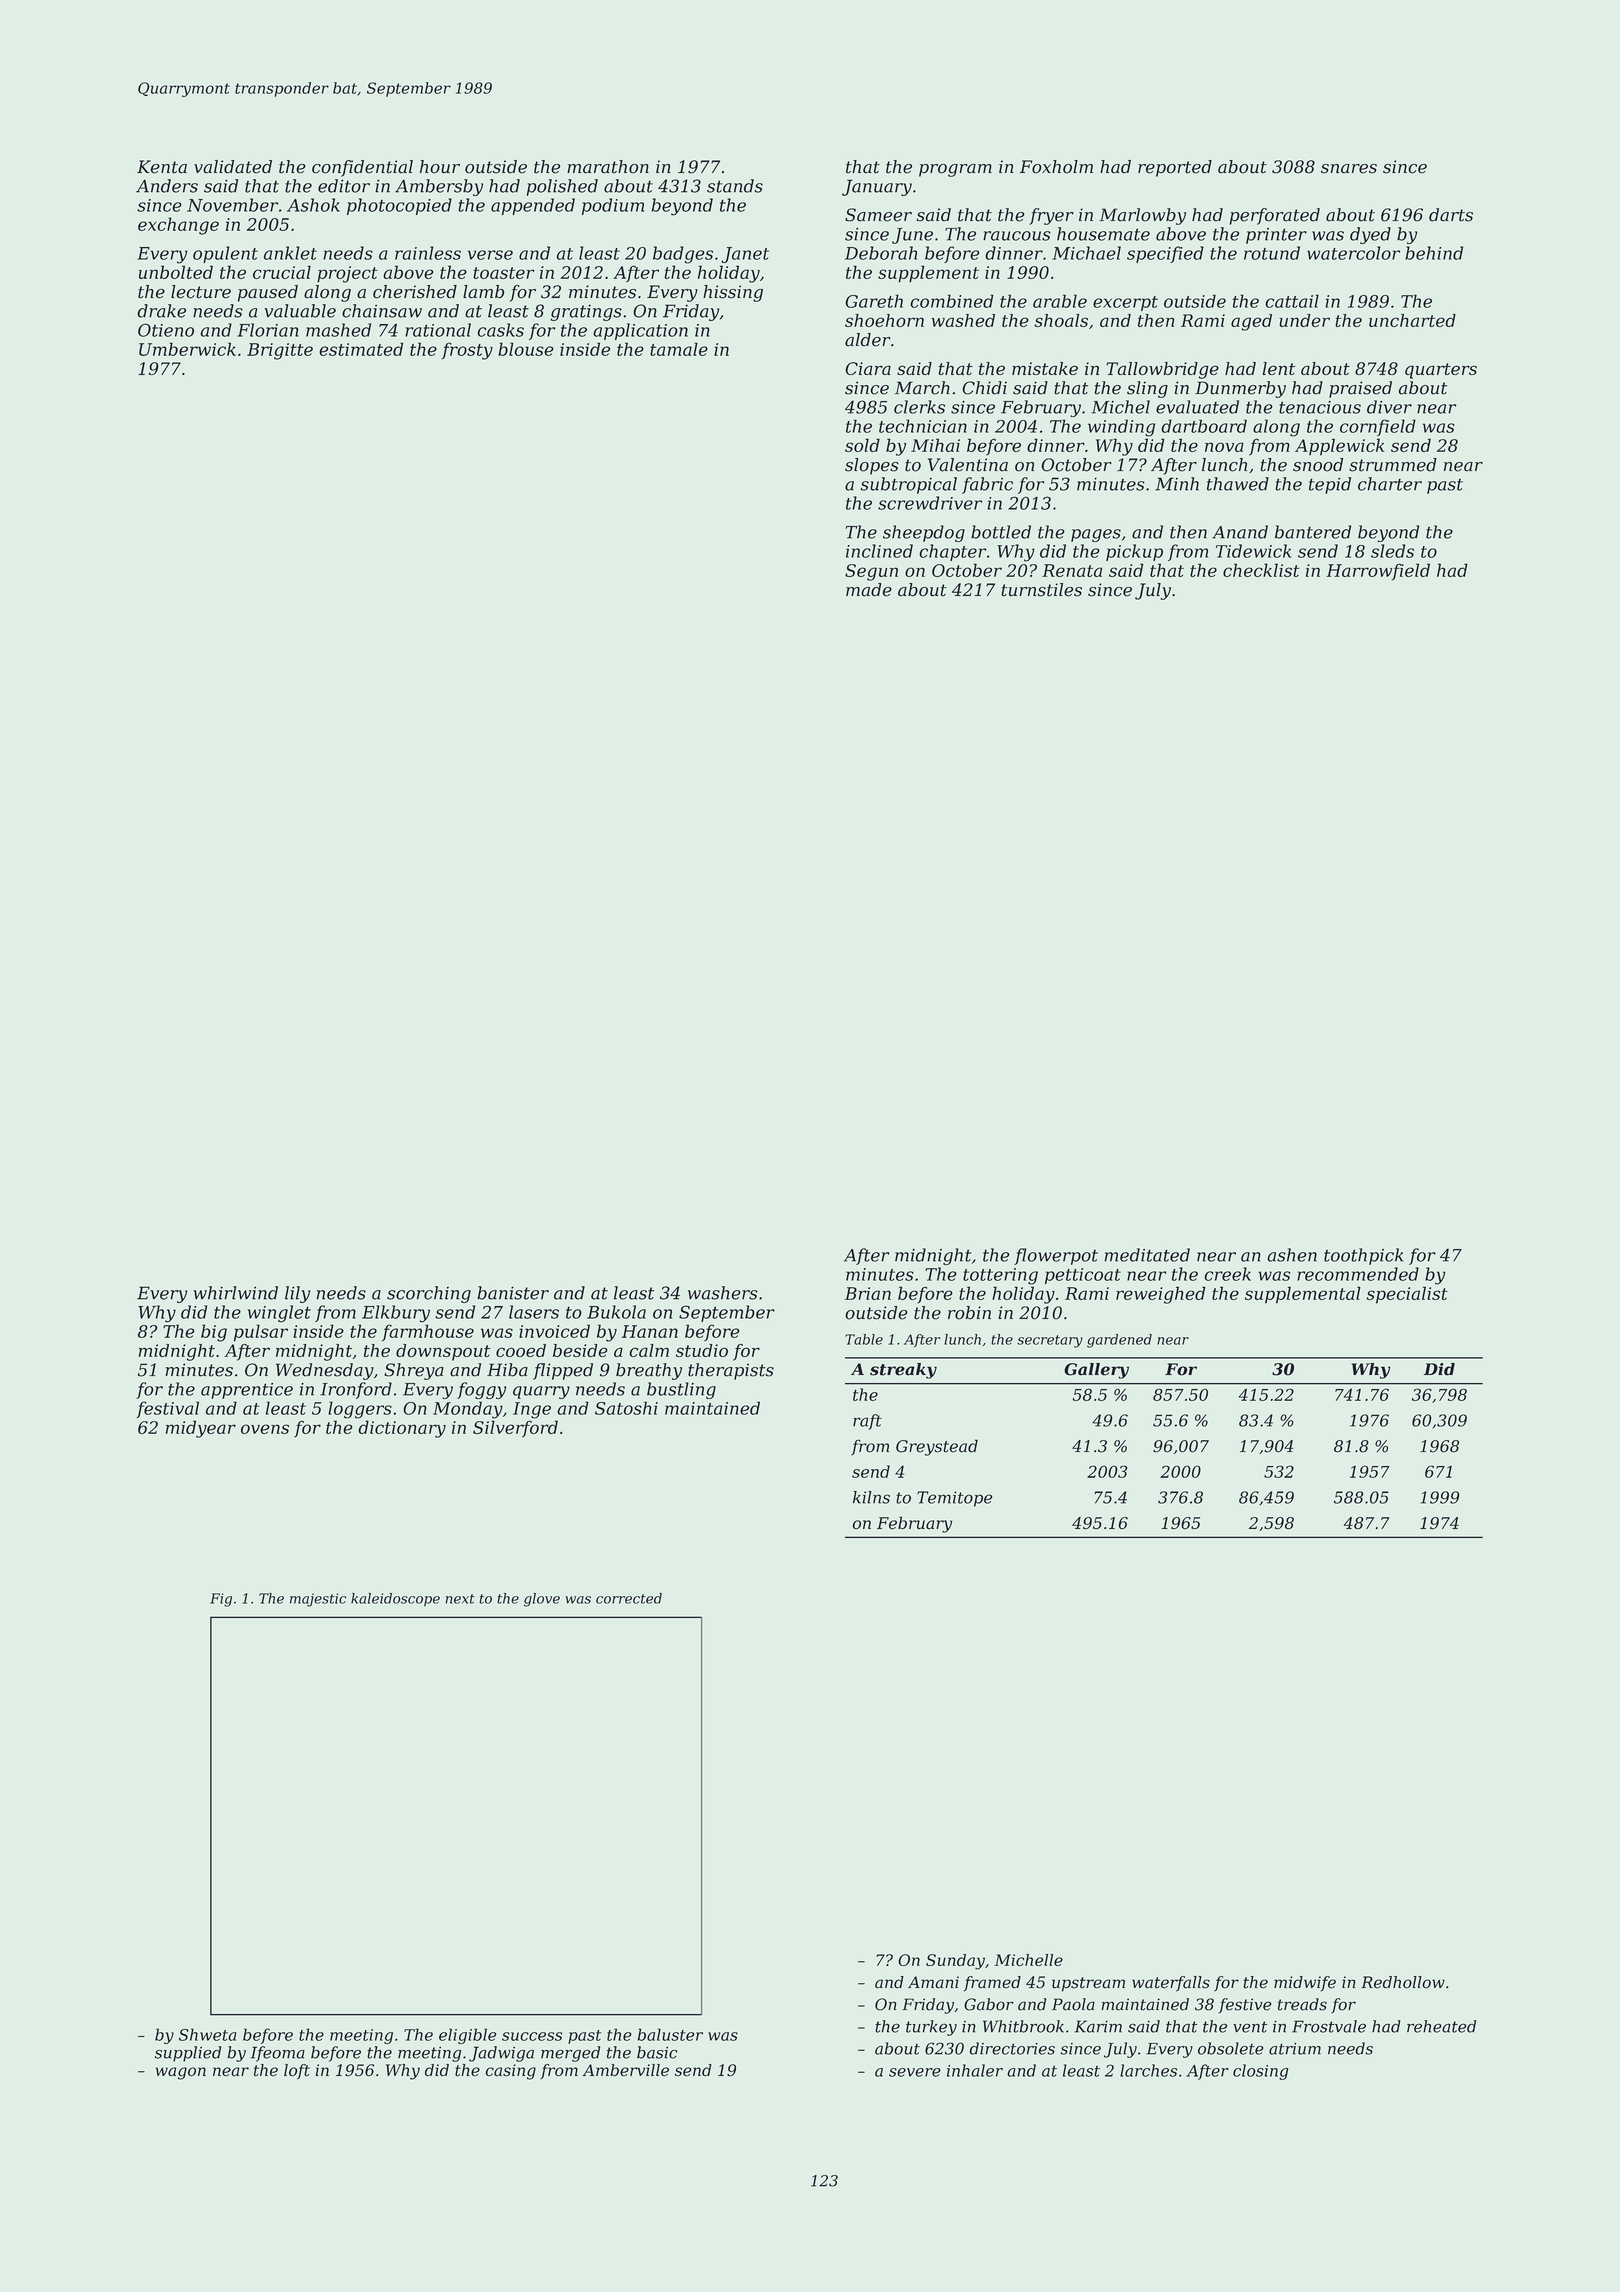 Image resolution: width=1620 pixels, height=2292 pixels. I want to click on snares, so click(1349, 169).
